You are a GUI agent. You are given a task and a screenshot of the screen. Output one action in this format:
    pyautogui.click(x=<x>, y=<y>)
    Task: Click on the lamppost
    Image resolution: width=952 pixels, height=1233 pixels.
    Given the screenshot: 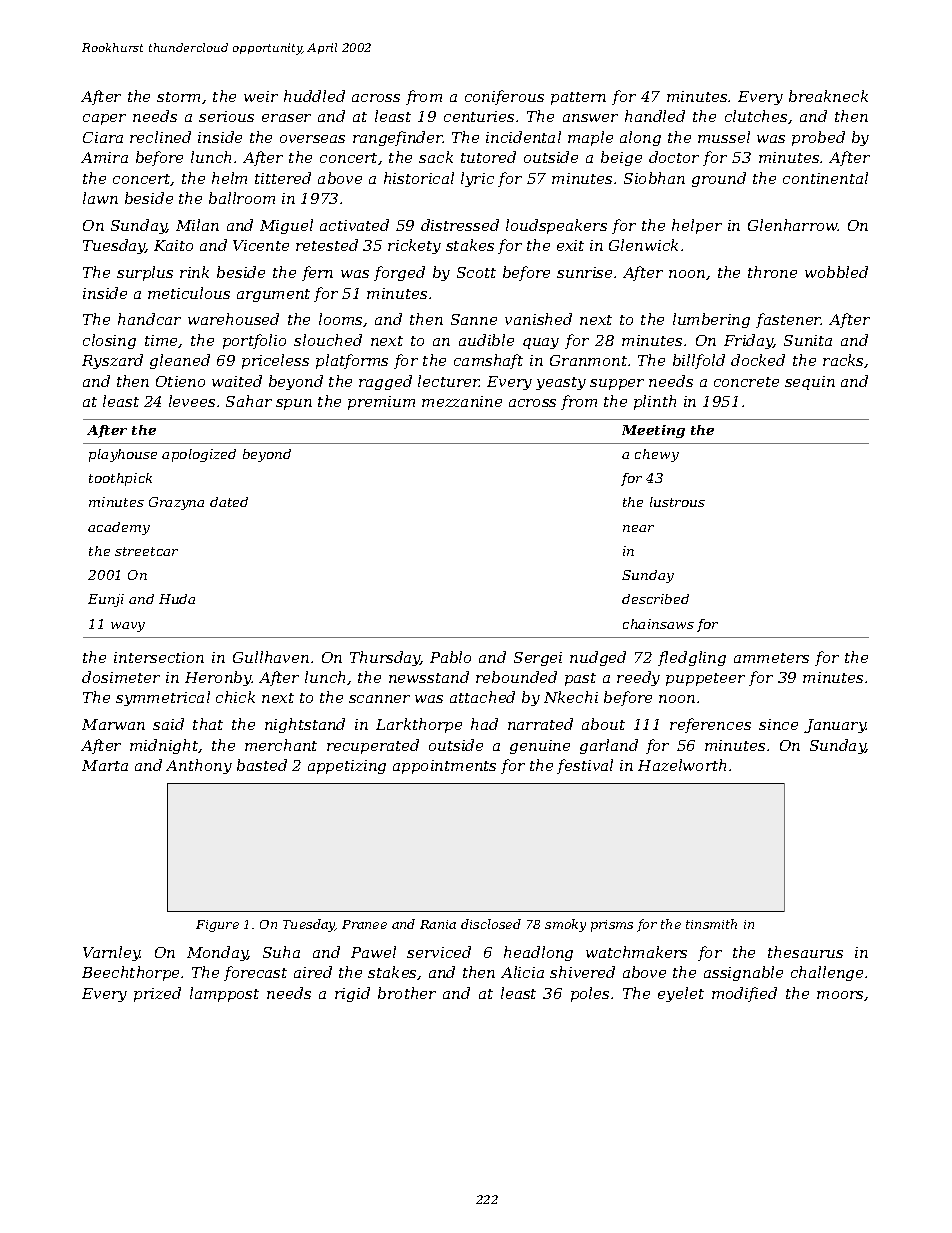 What is the action you would take?
    pyautogui.click(x=224, y=994)
